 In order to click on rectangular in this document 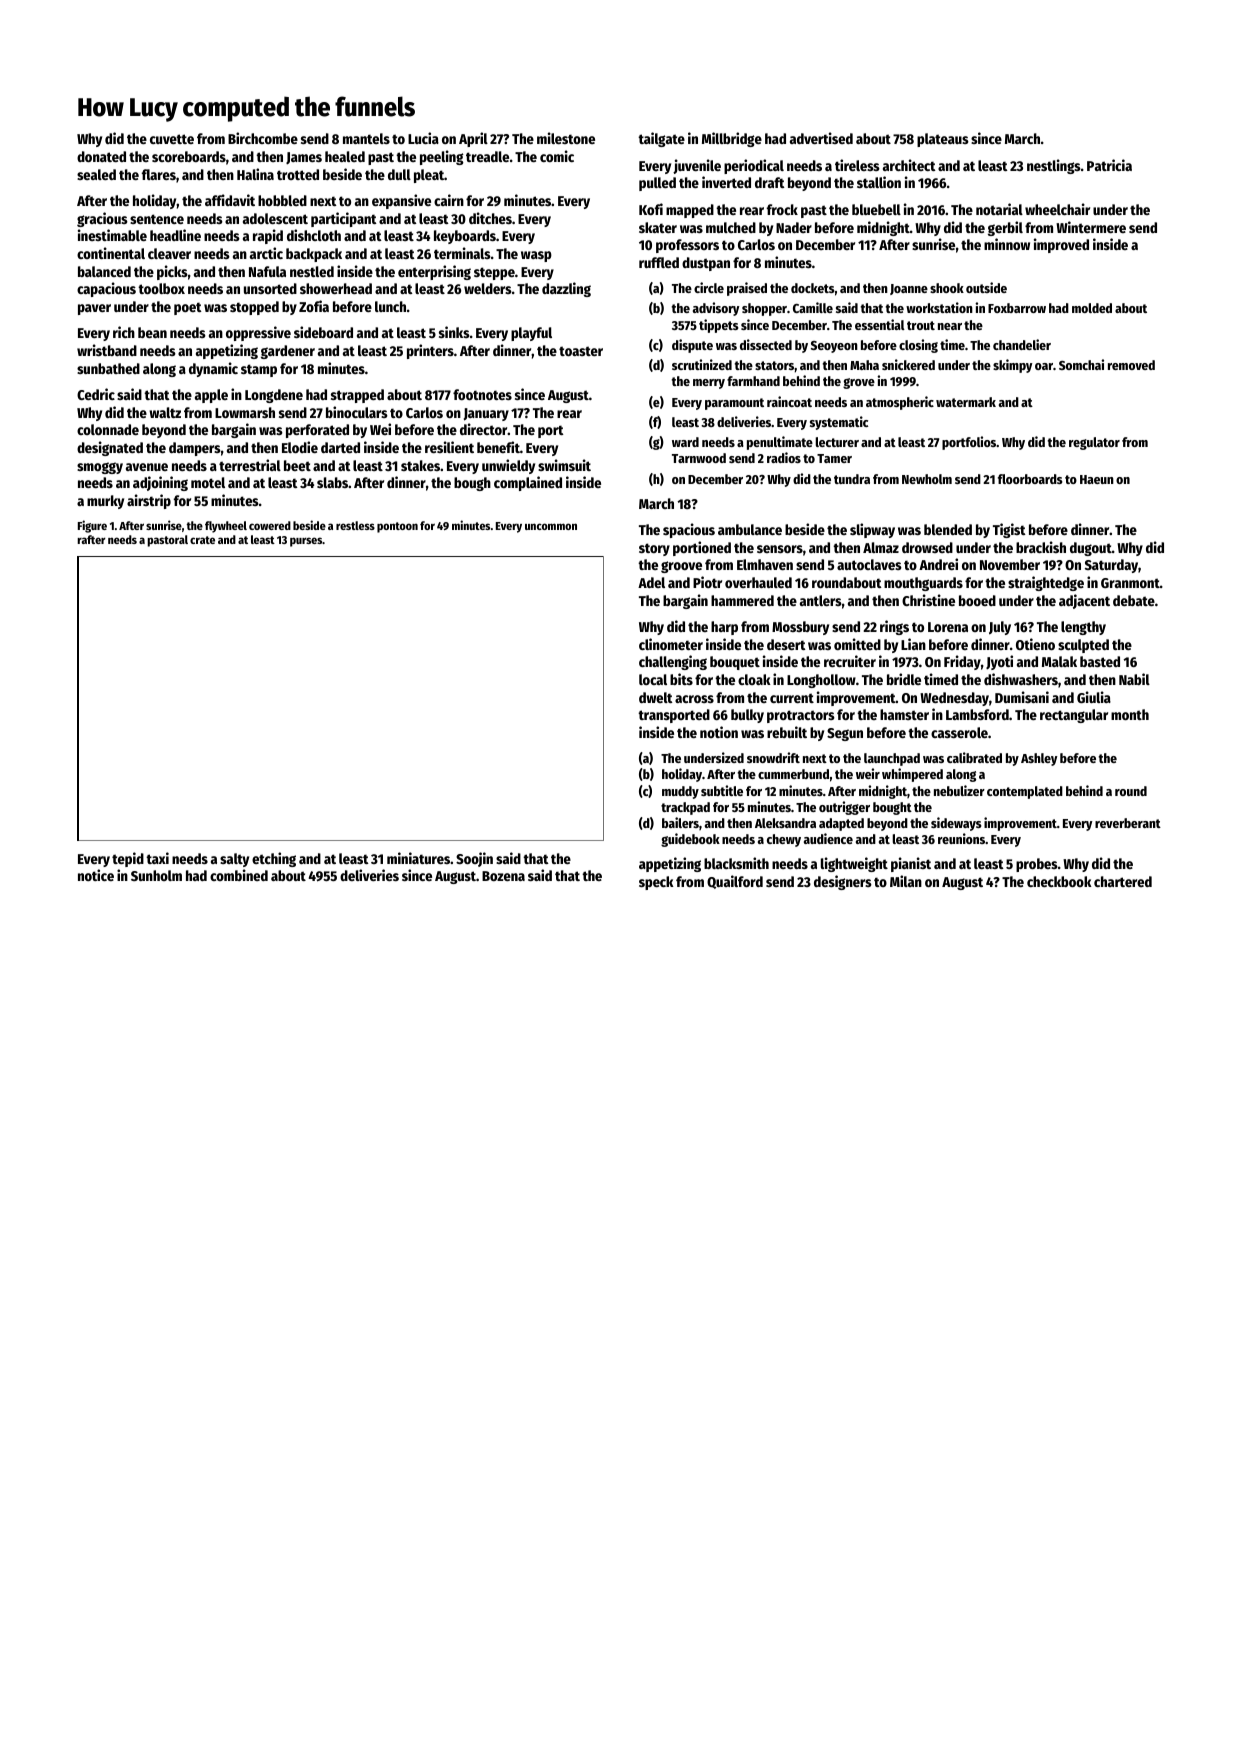, I will do `click(1074, 716)`.
